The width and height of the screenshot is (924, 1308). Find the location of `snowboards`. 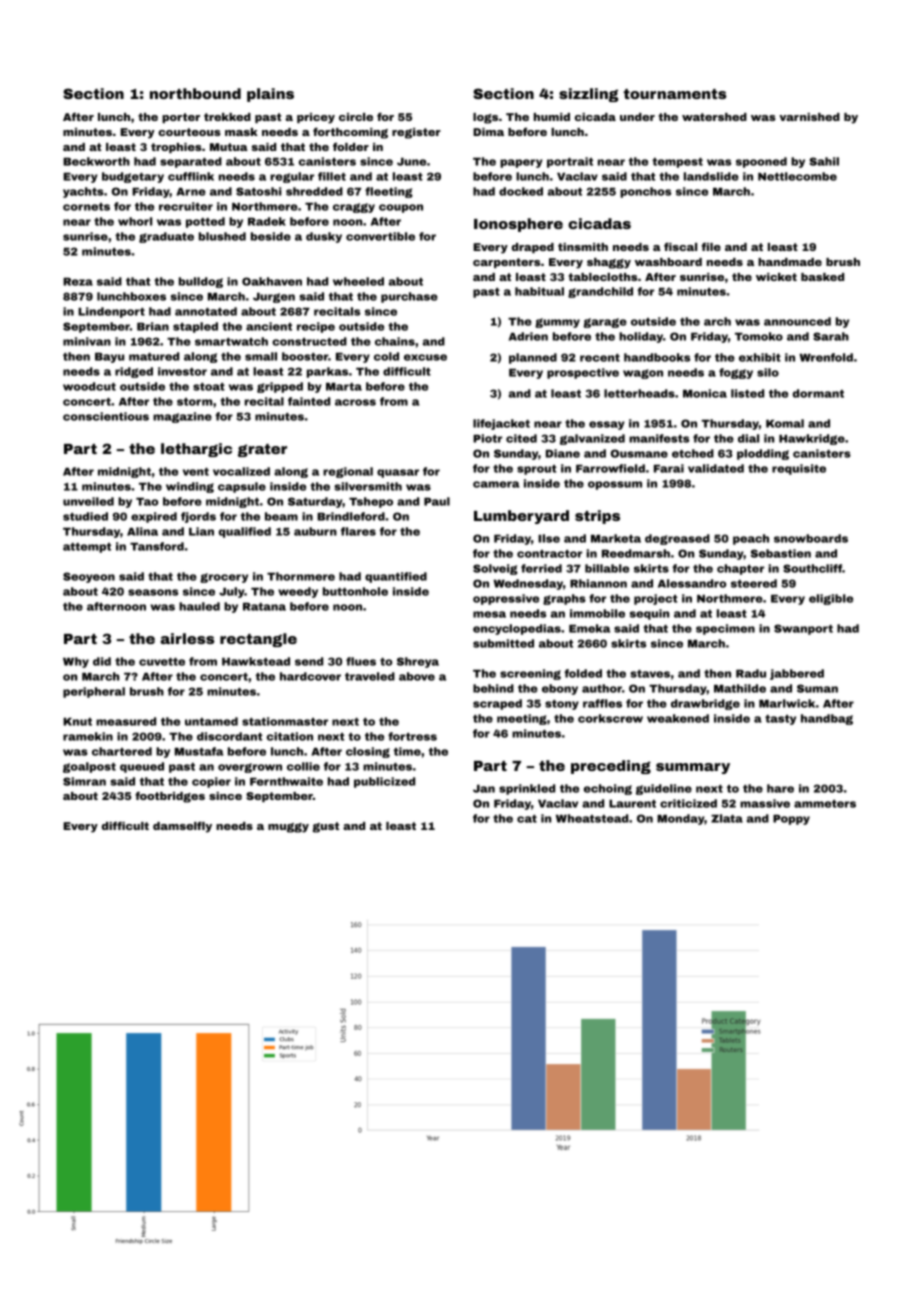

snowboards is located at coordinates (811, 538).
